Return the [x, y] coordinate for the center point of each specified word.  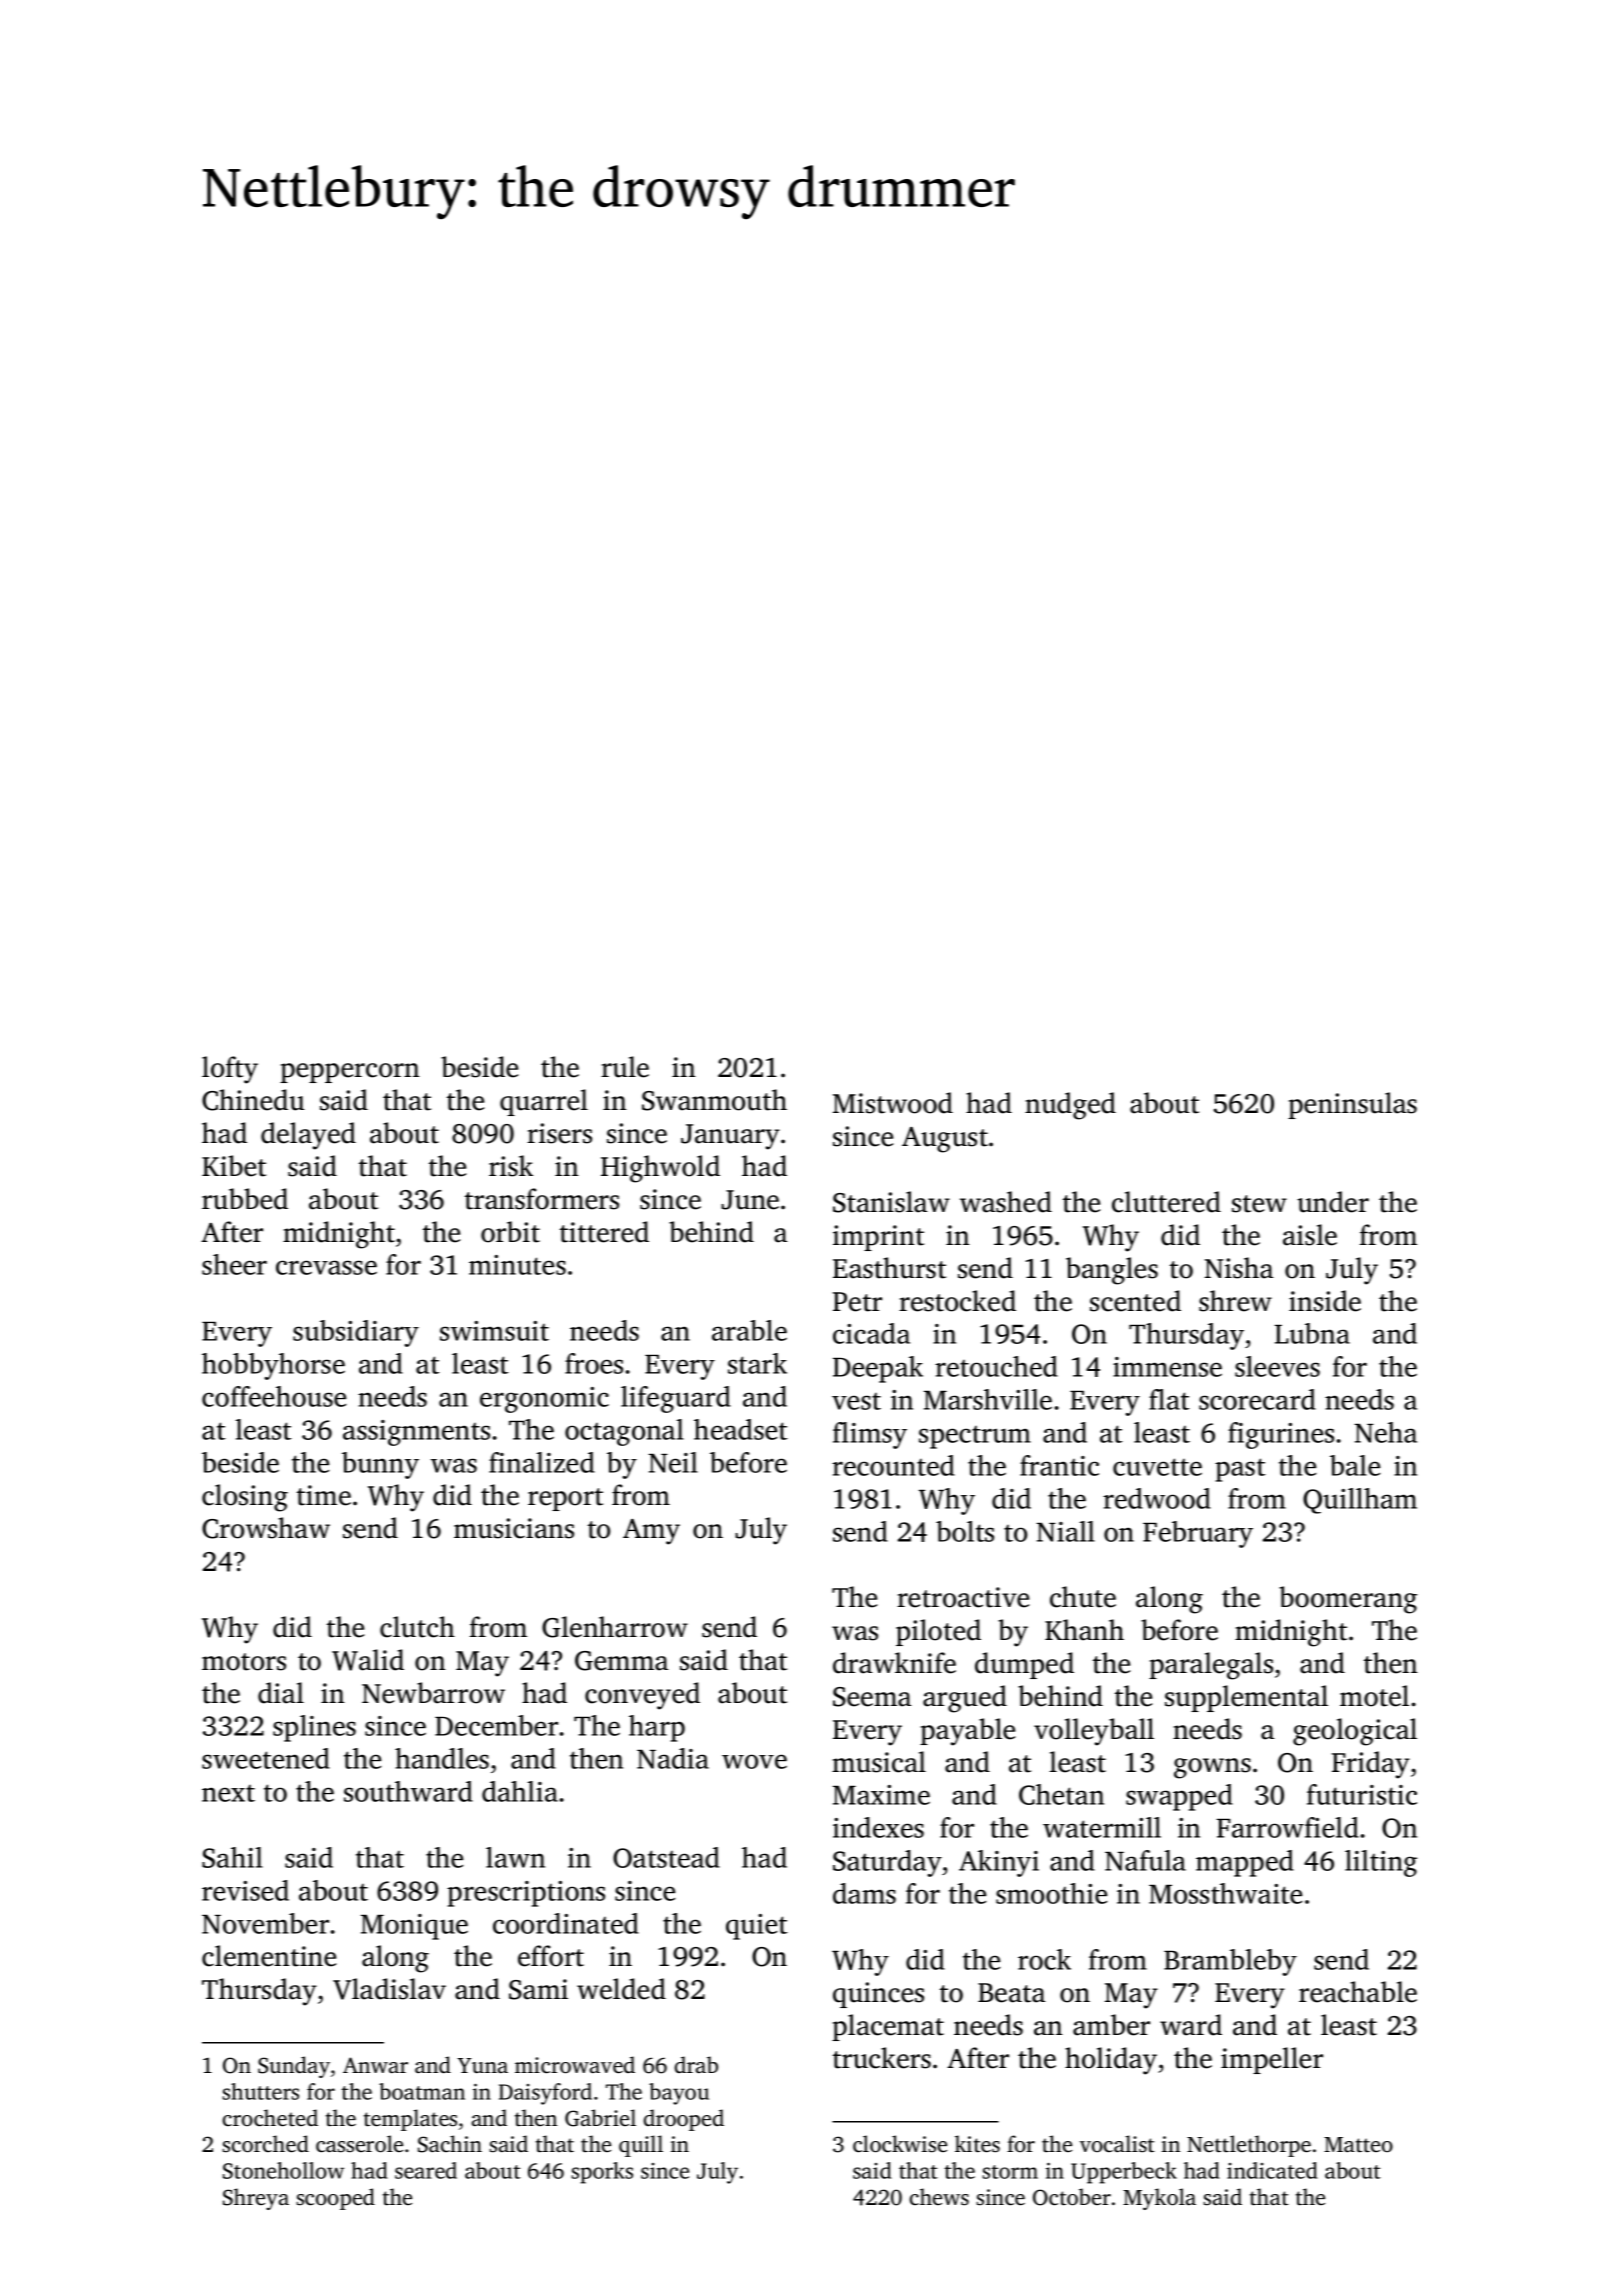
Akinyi [999, 1863]
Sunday [294, 2067]
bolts [965, 1531]
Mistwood [893, 1103]
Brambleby [1230, 1962]
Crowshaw [266, 1528]
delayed [308, 1136]
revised [245, 1890]
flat [1169, 1399]
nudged [1070, 1106]
